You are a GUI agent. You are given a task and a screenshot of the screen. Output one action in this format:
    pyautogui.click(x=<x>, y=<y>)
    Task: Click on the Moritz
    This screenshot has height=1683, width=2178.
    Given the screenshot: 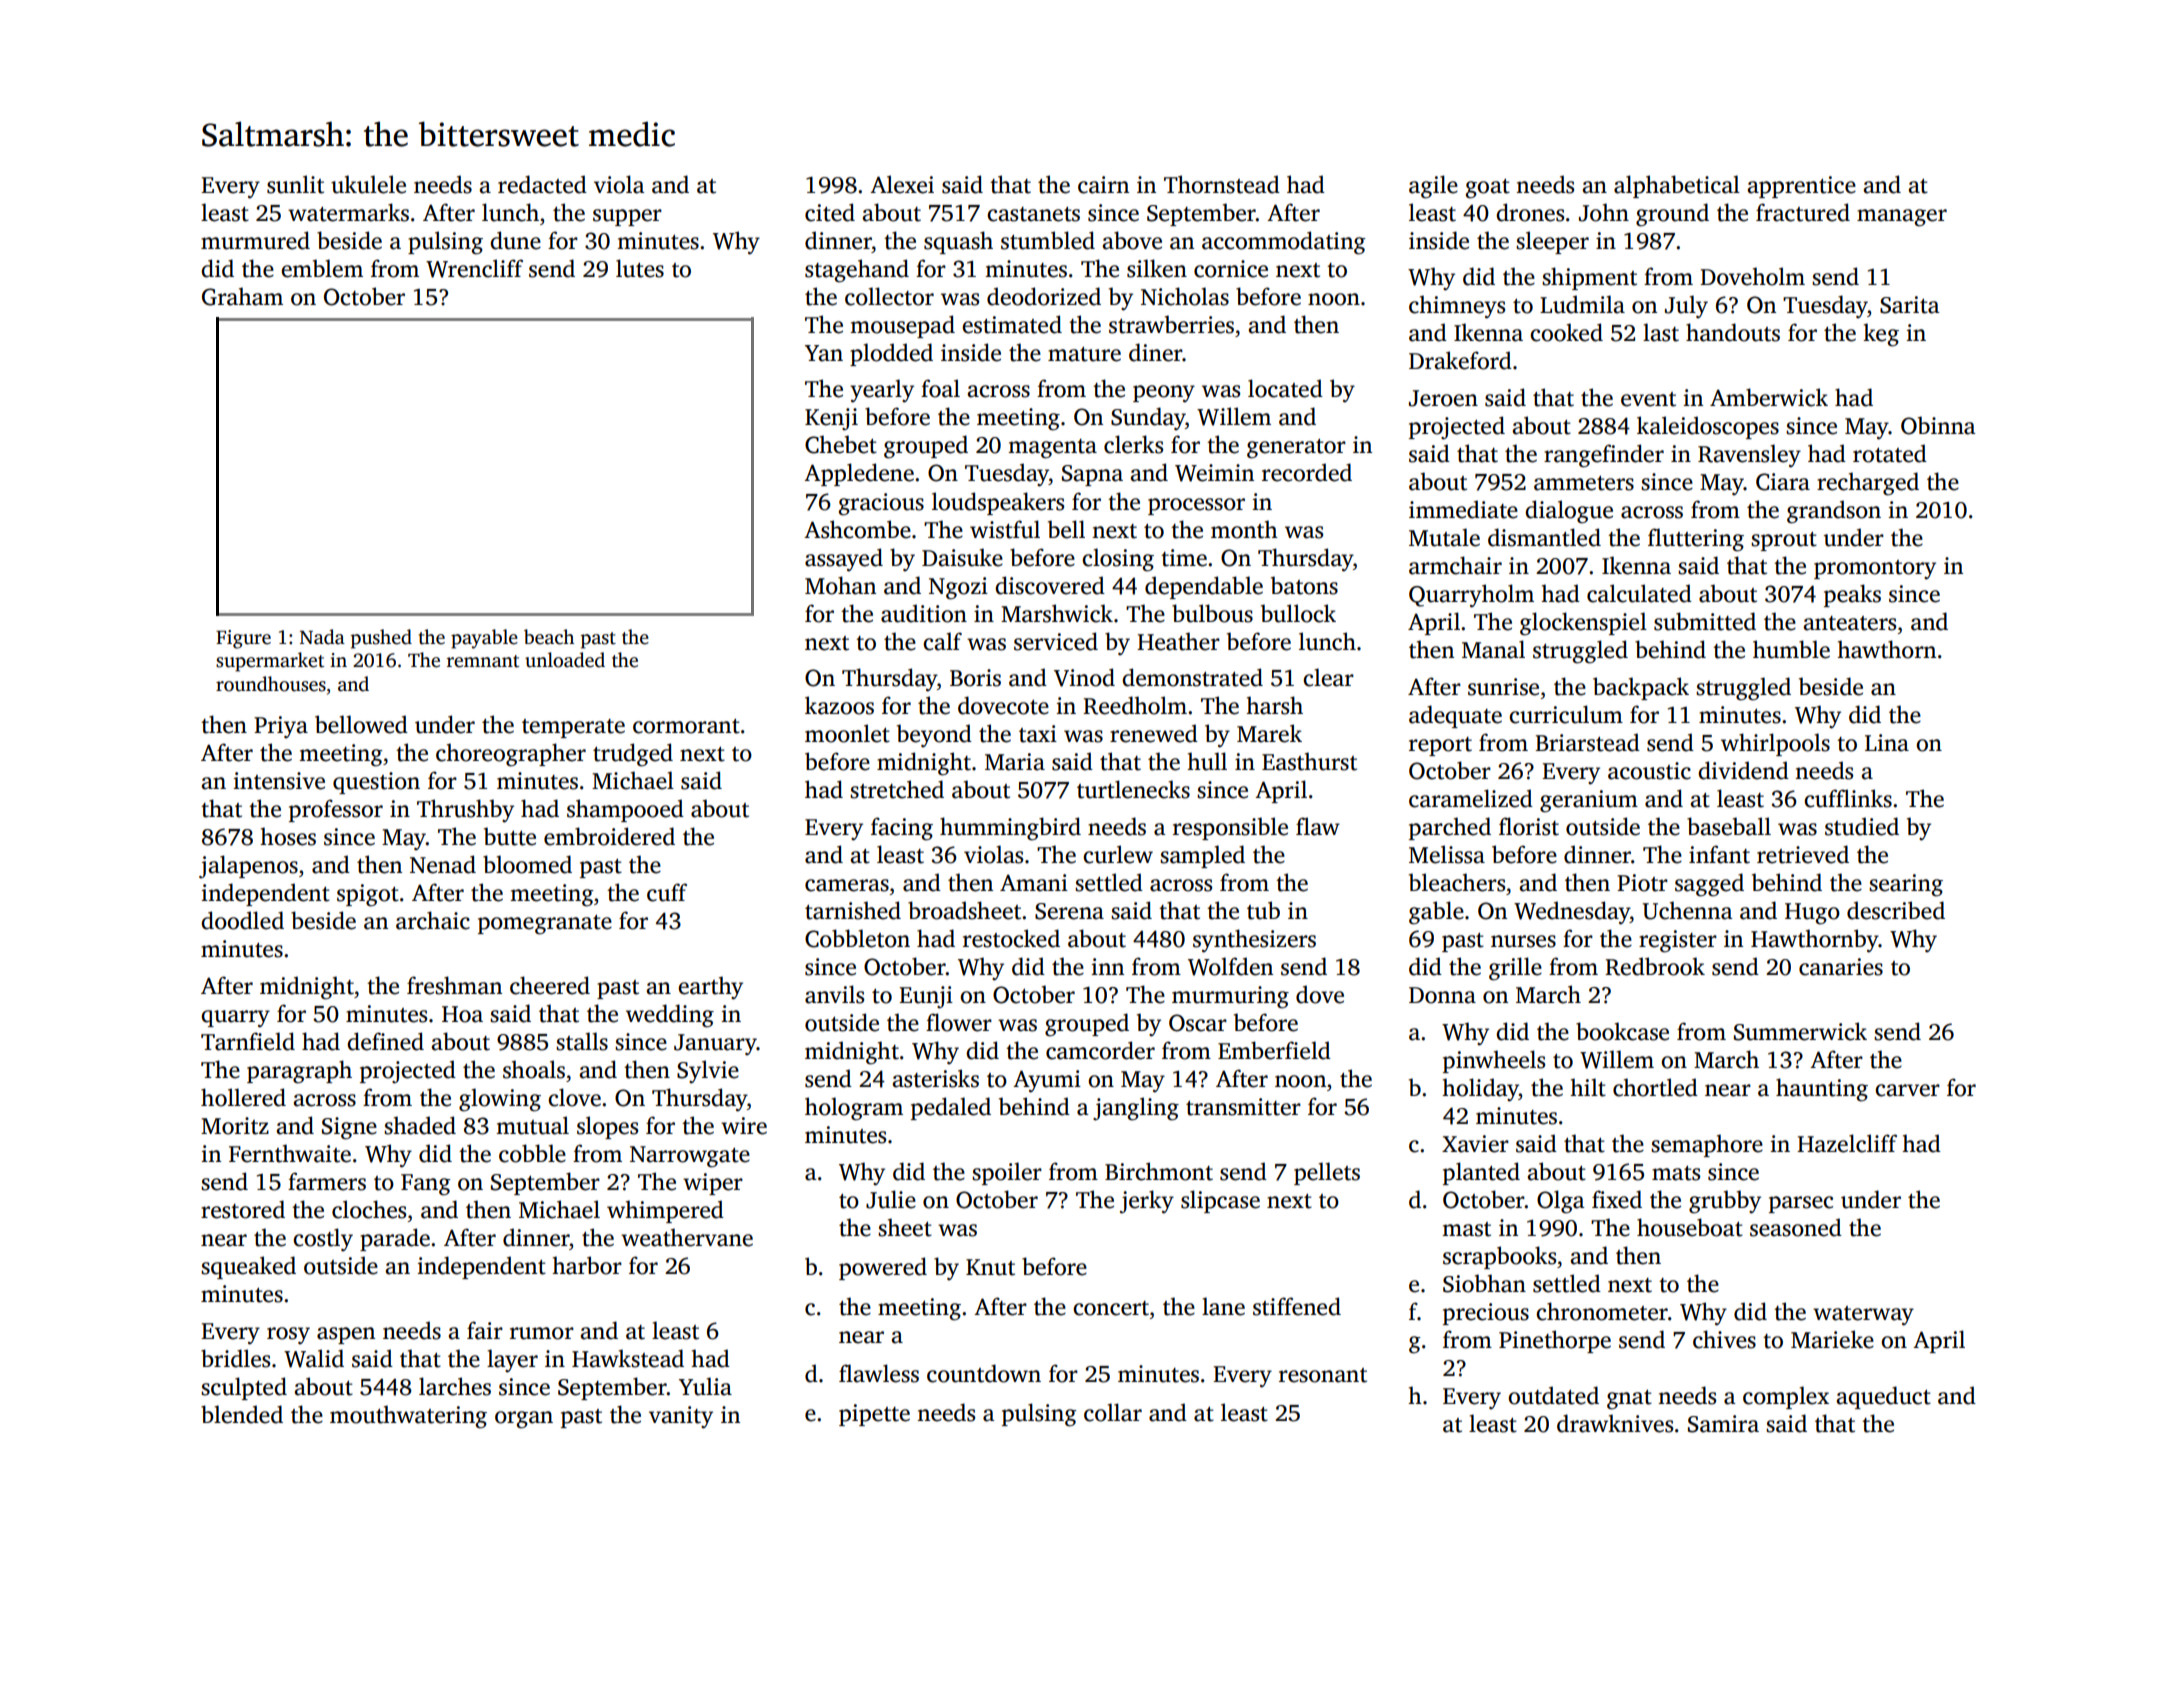 What is the action you would take?
    pyautogui.click(x=235, y=1126)
